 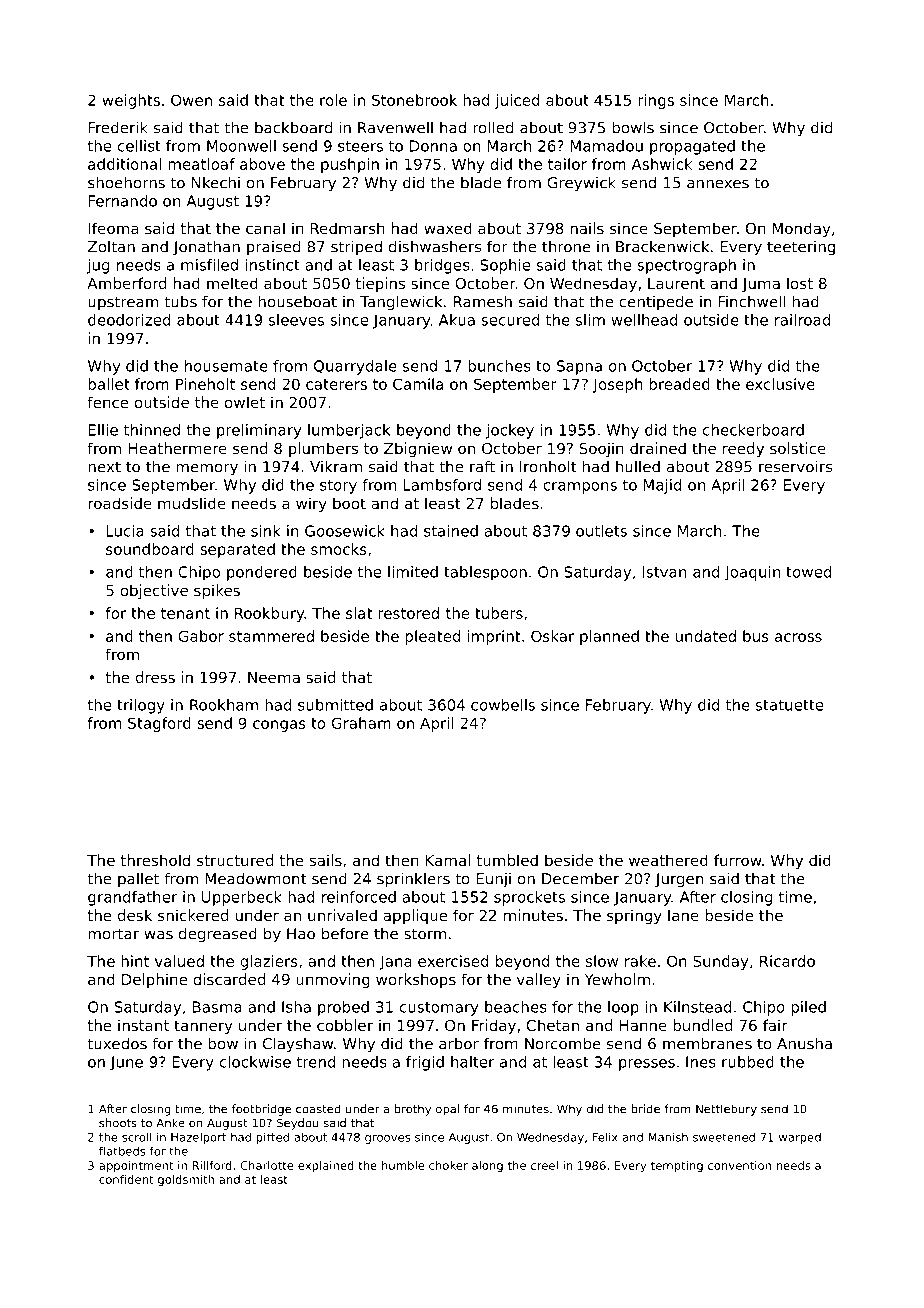 I want to click on congas, so click(x=279, y=726).
